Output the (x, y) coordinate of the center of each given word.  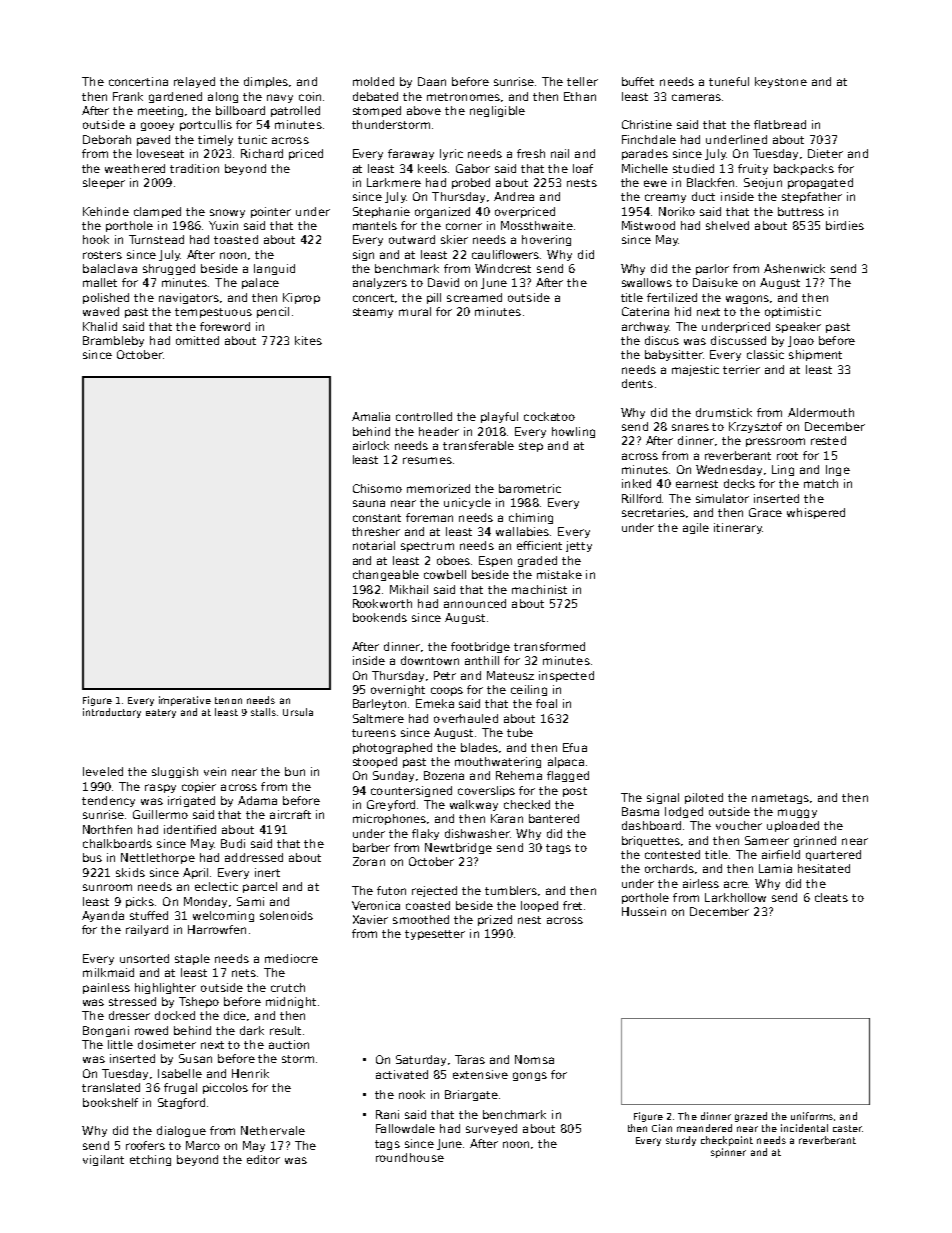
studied (693, 168)
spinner (728, 1153)
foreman (429, 517)
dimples (266, 82)
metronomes (463, 97)
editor (263, 1159)
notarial (374, 545)
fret (572, 905)
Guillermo (160, 814)
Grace (765, 512)
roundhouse (410, 1157)
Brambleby (113, 341)
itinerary (738, 528)
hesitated (824, 868)
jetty (579, 546)
